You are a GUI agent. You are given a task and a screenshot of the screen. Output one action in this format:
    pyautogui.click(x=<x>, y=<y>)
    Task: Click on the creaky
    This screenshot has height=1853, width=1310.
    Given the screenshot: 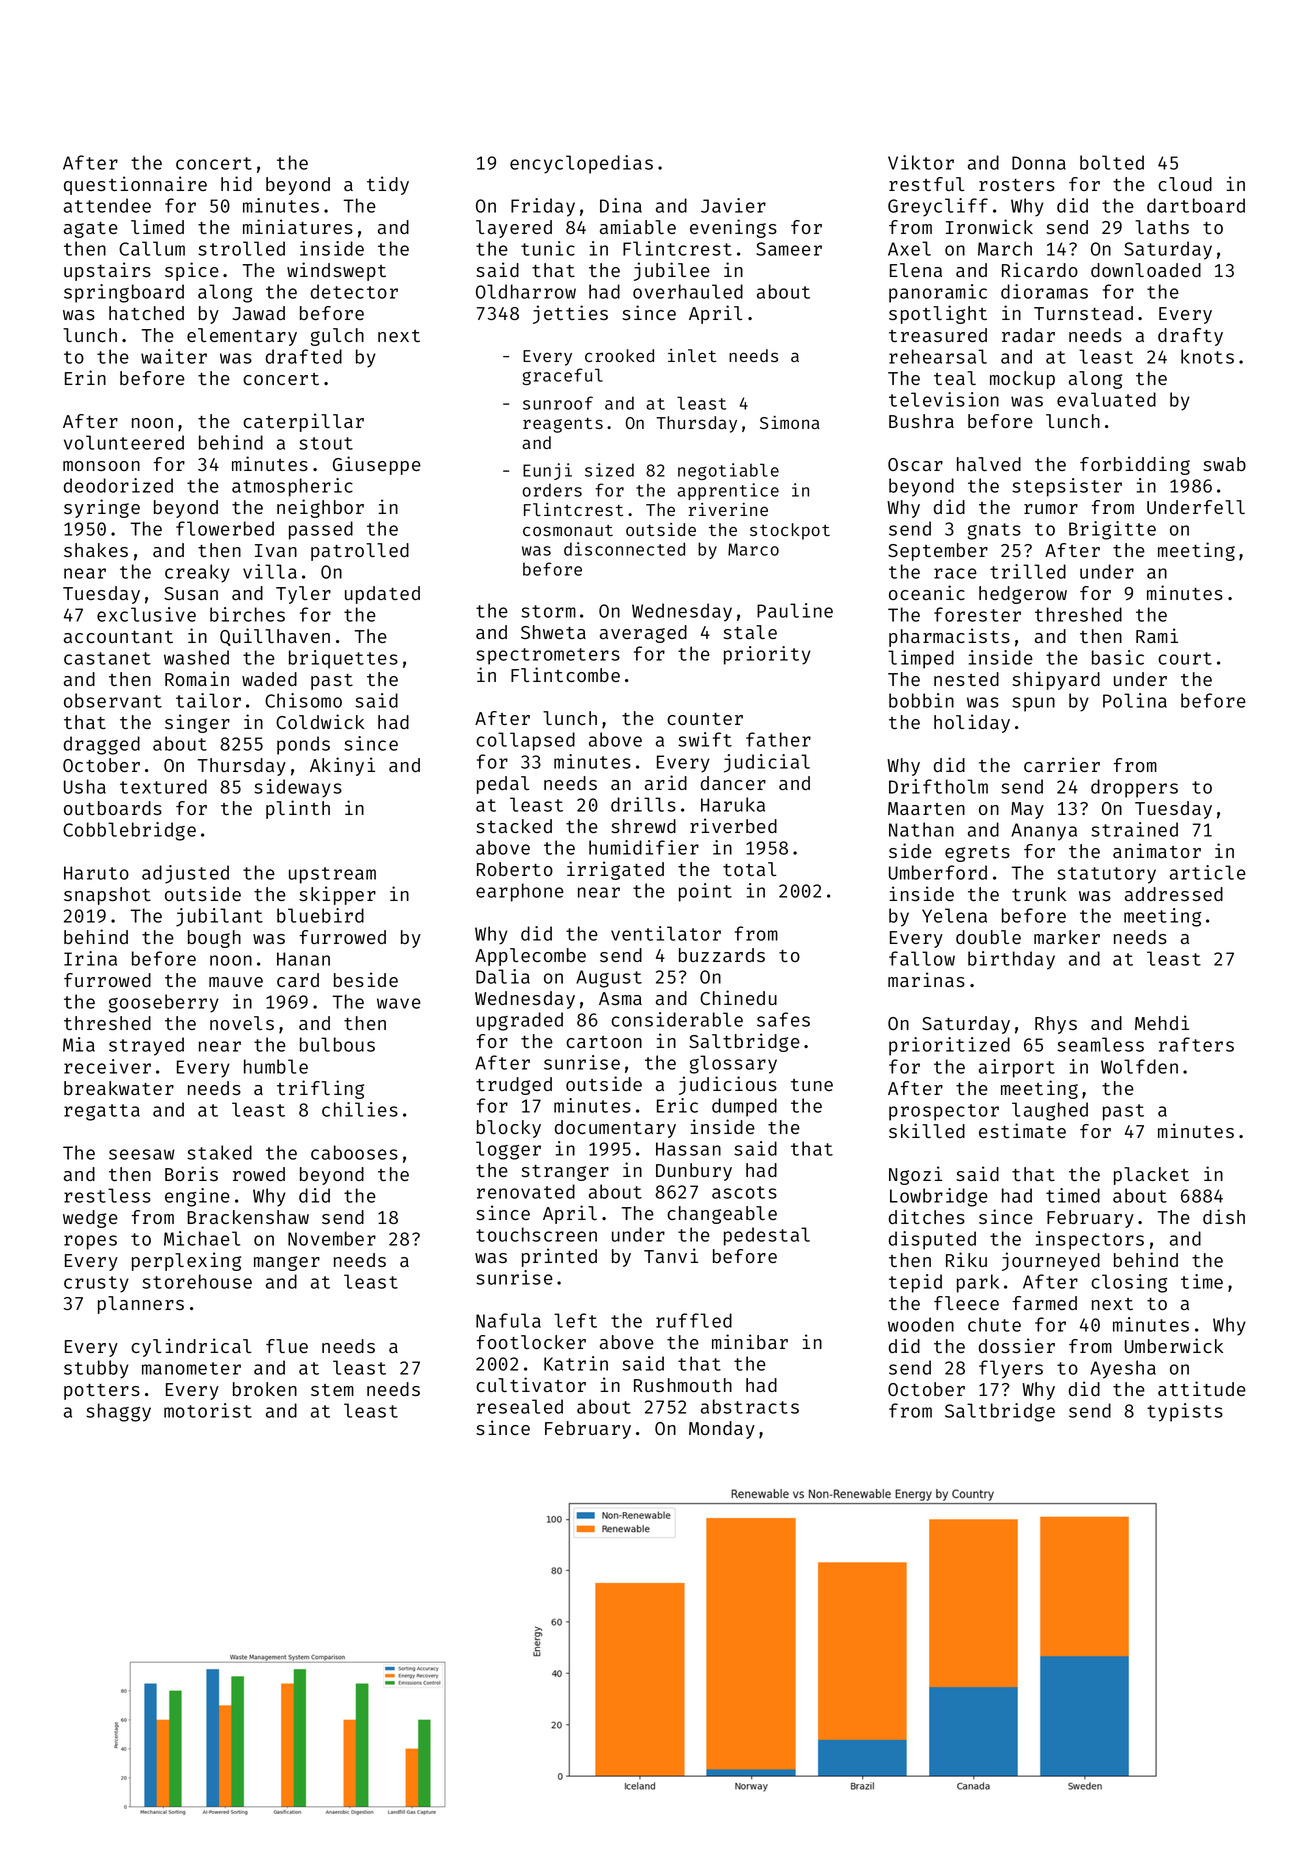 What is the action you would take?
    pyautogui.click(x=197, y=573)
